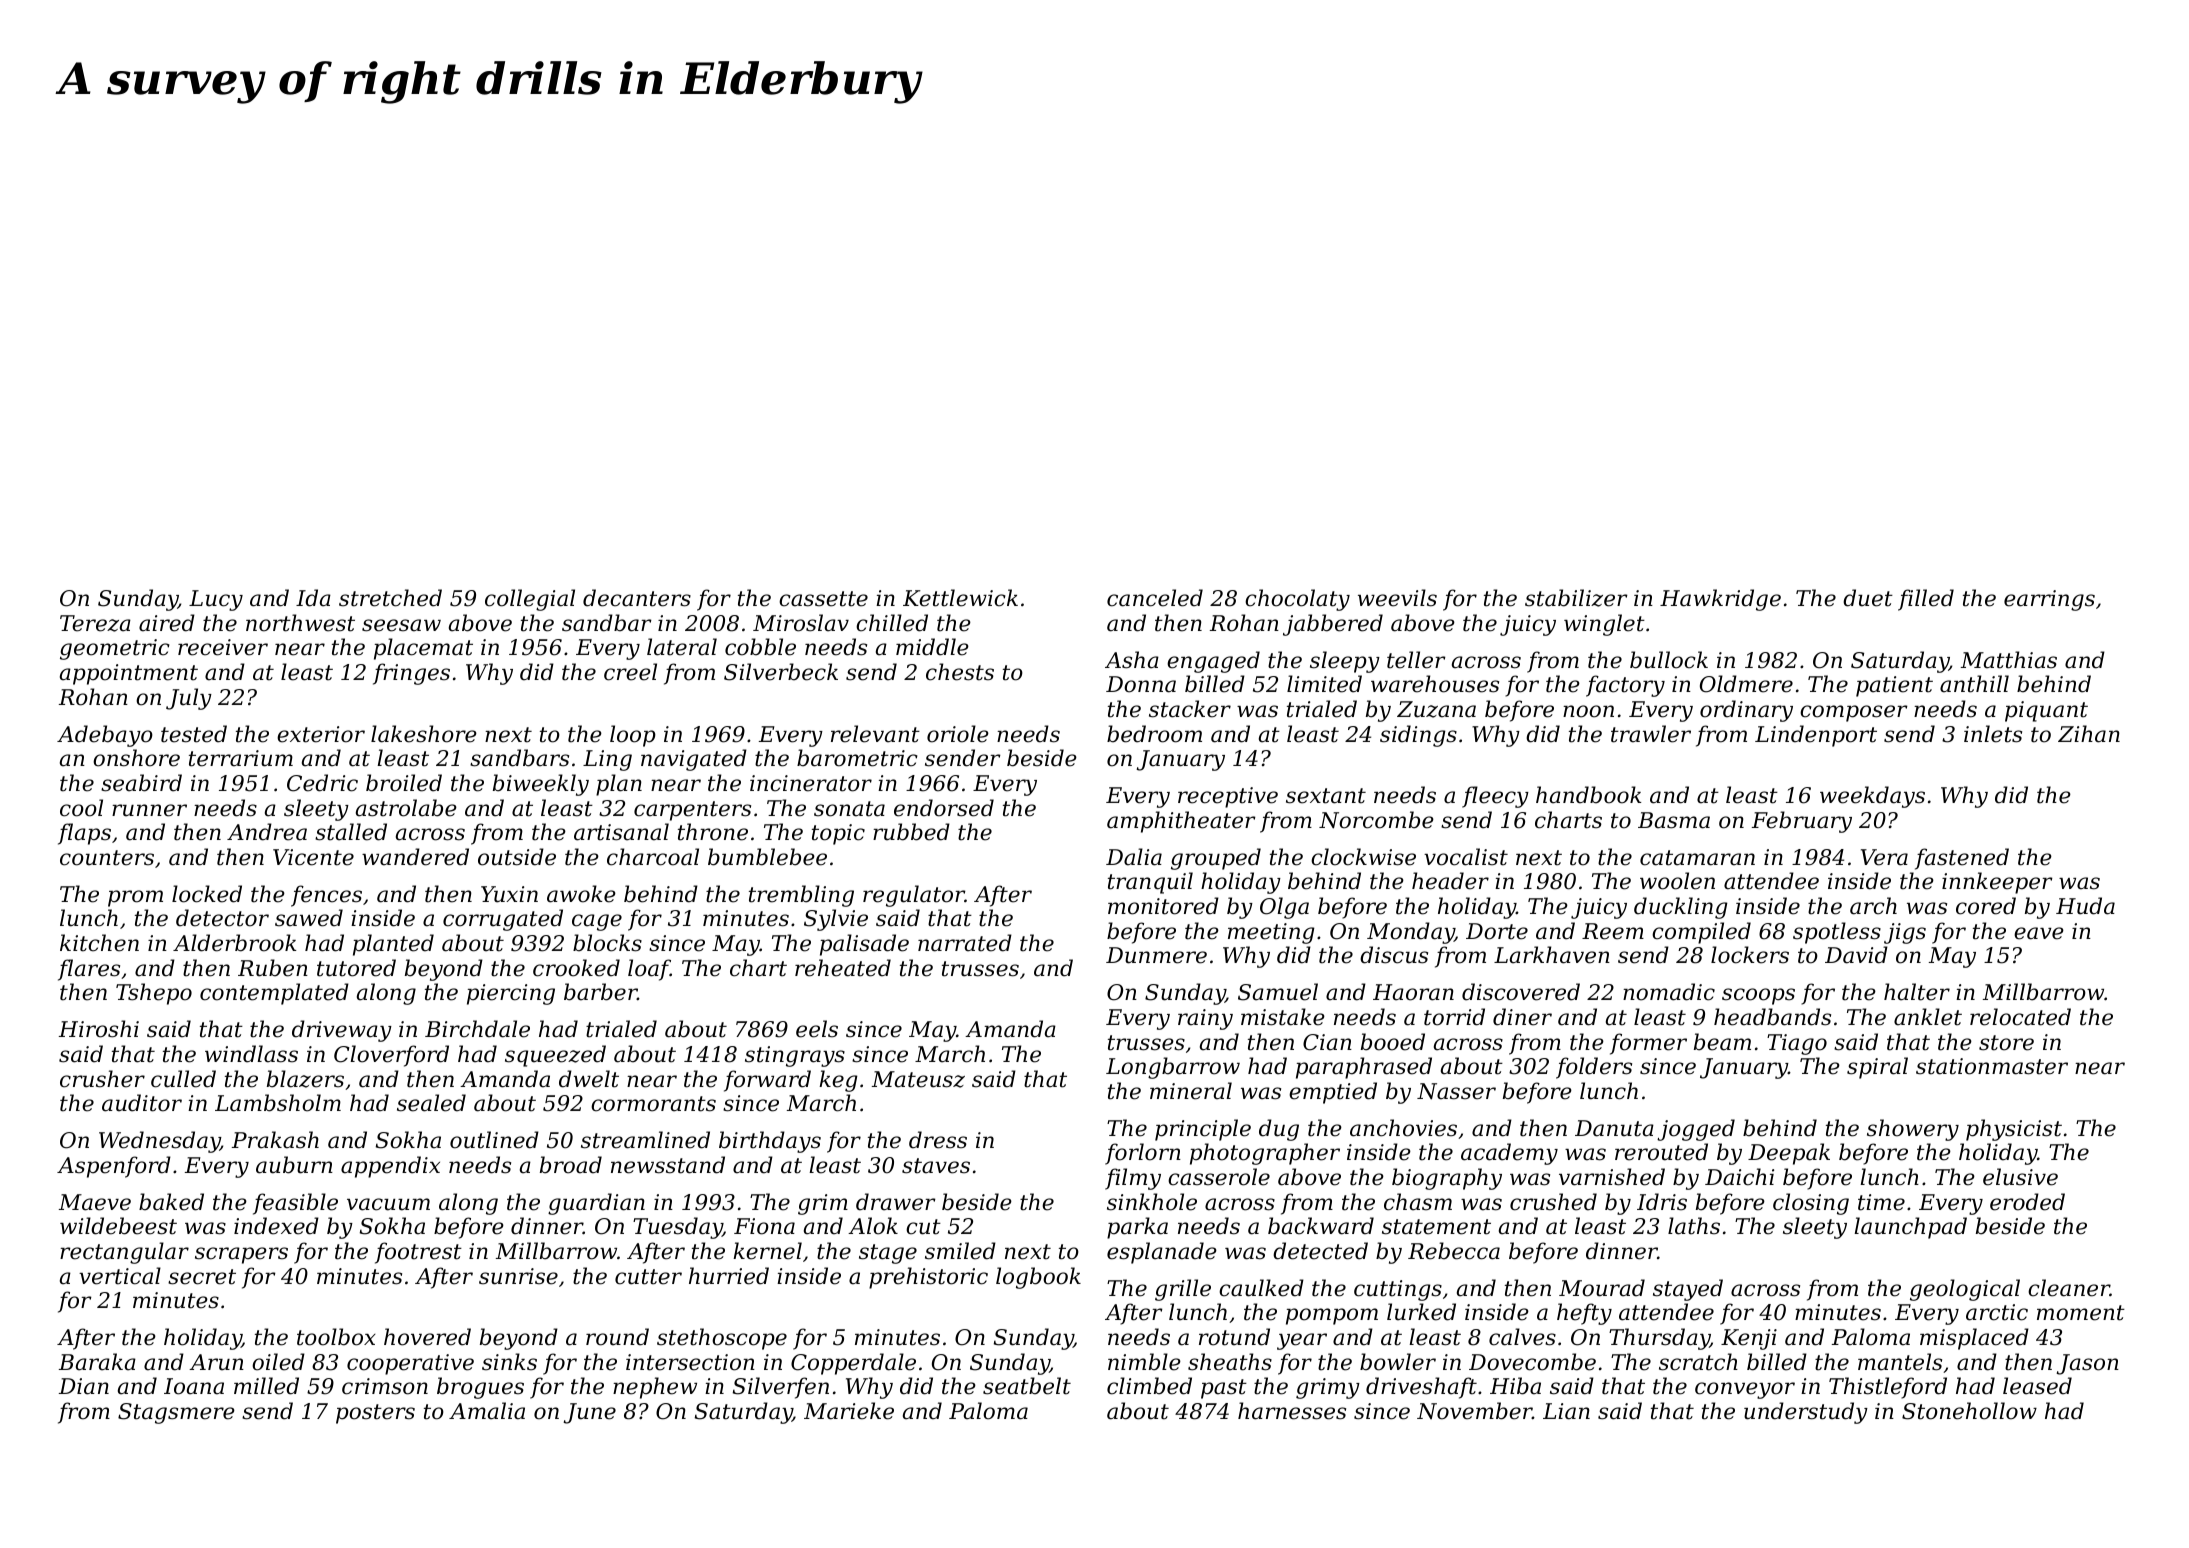  Describe the element at coordinates (1292, 1411) in the document. I see `harnesses` at that location.
